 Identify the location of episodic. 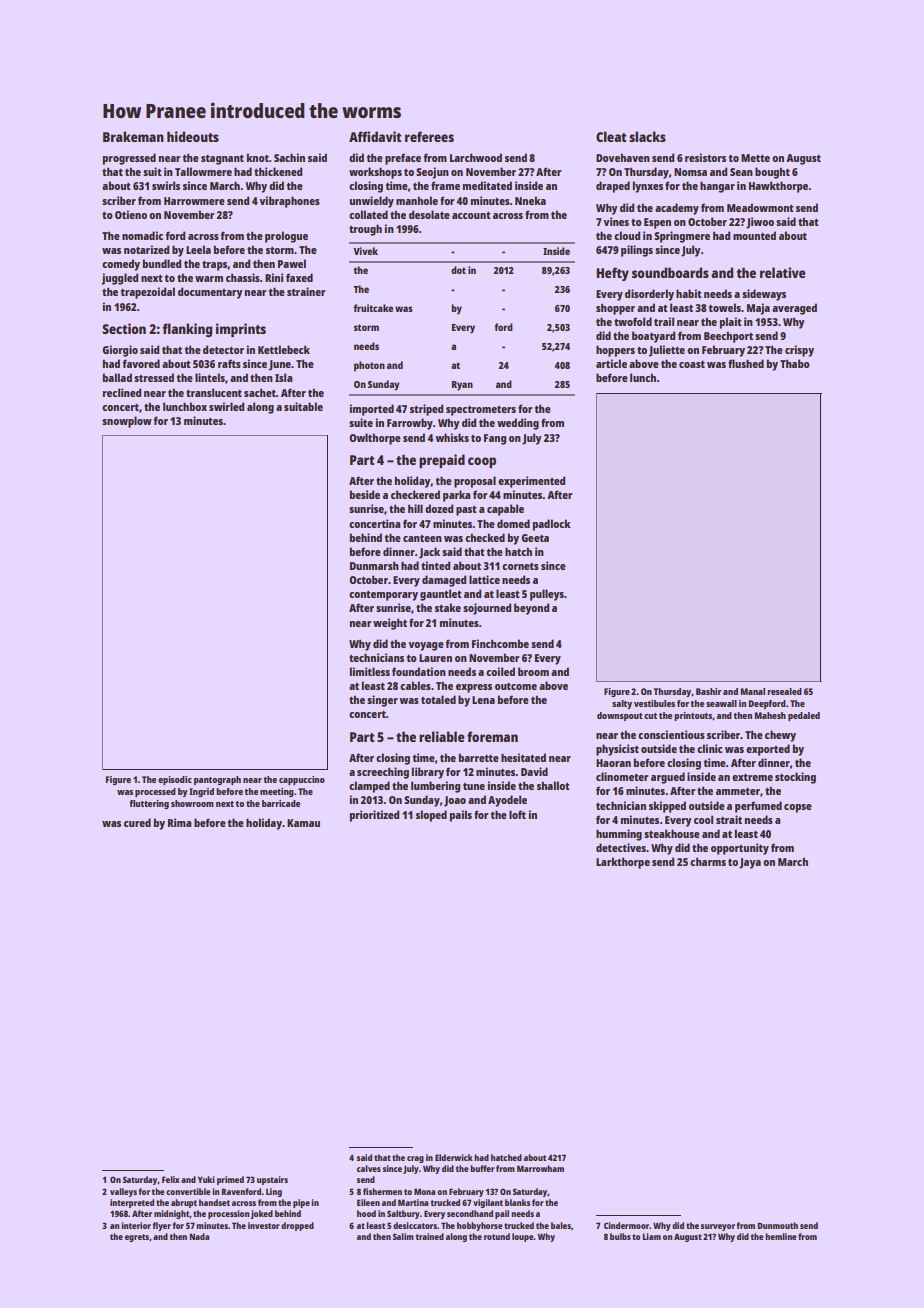
(175, 780).
